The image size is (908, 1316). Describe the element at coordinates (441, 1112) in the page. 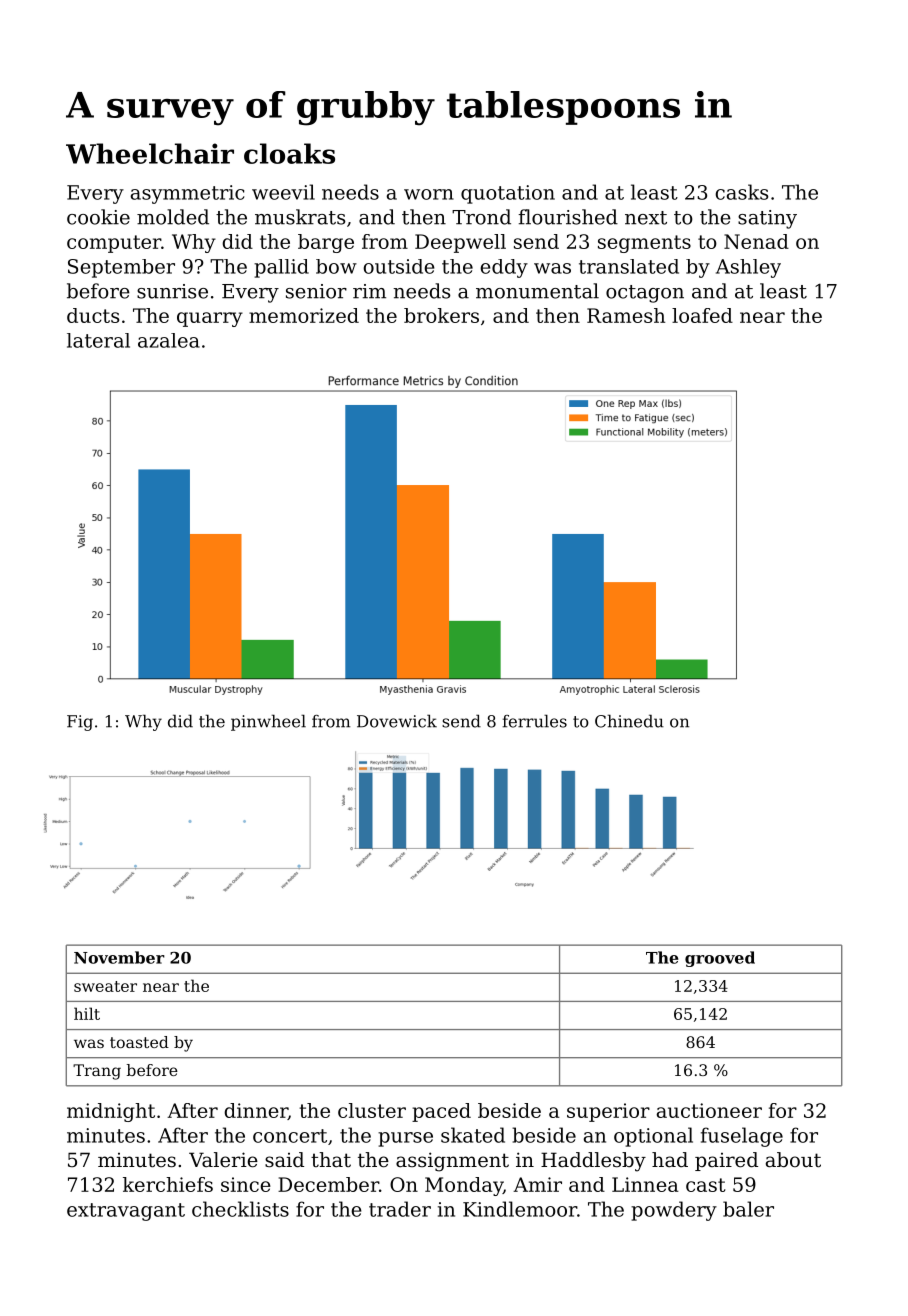

I see `paced` at that location.
